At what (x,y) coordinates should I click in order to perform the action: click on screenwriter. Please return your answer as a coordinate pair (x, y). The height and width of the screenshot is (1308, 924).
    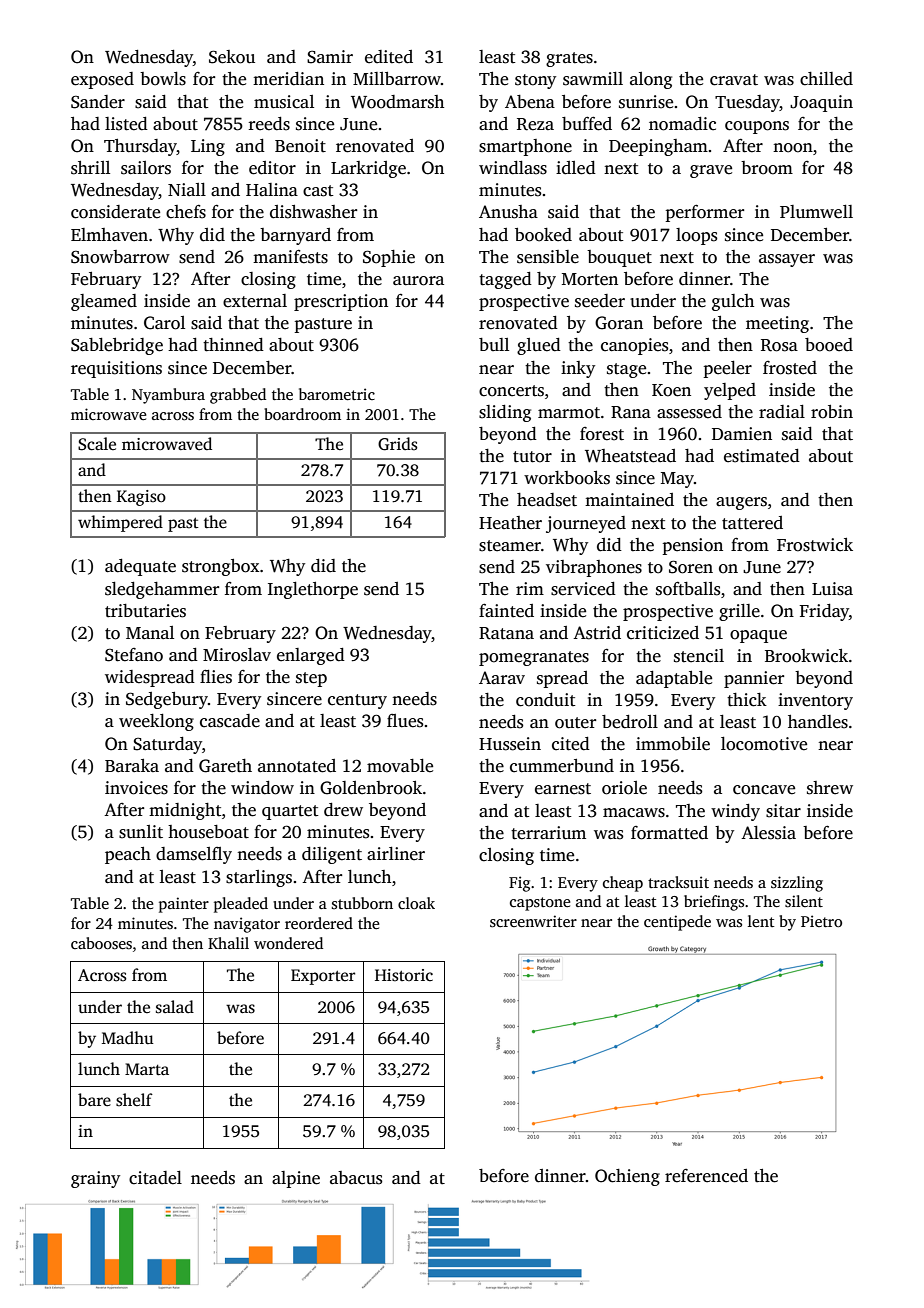
    Looking at the image, I should click on (533, 921).
